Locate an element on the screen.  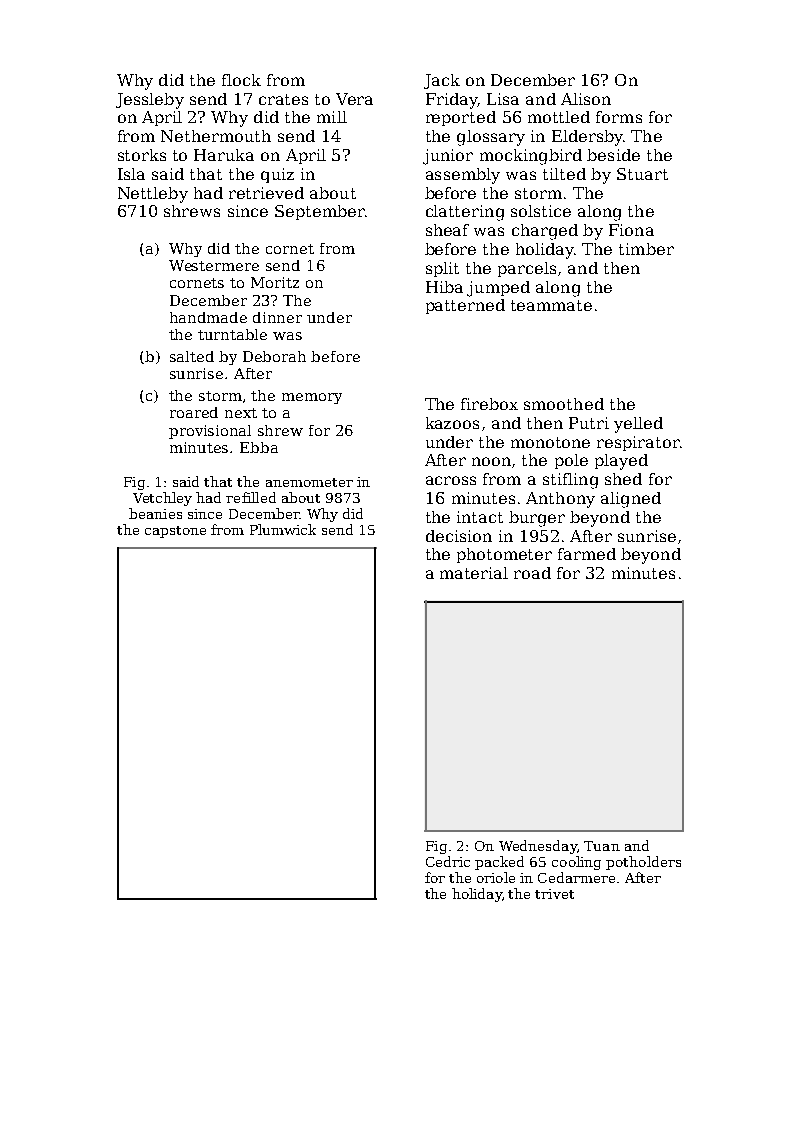
Vetchley is located at coordinates (162, 499).
